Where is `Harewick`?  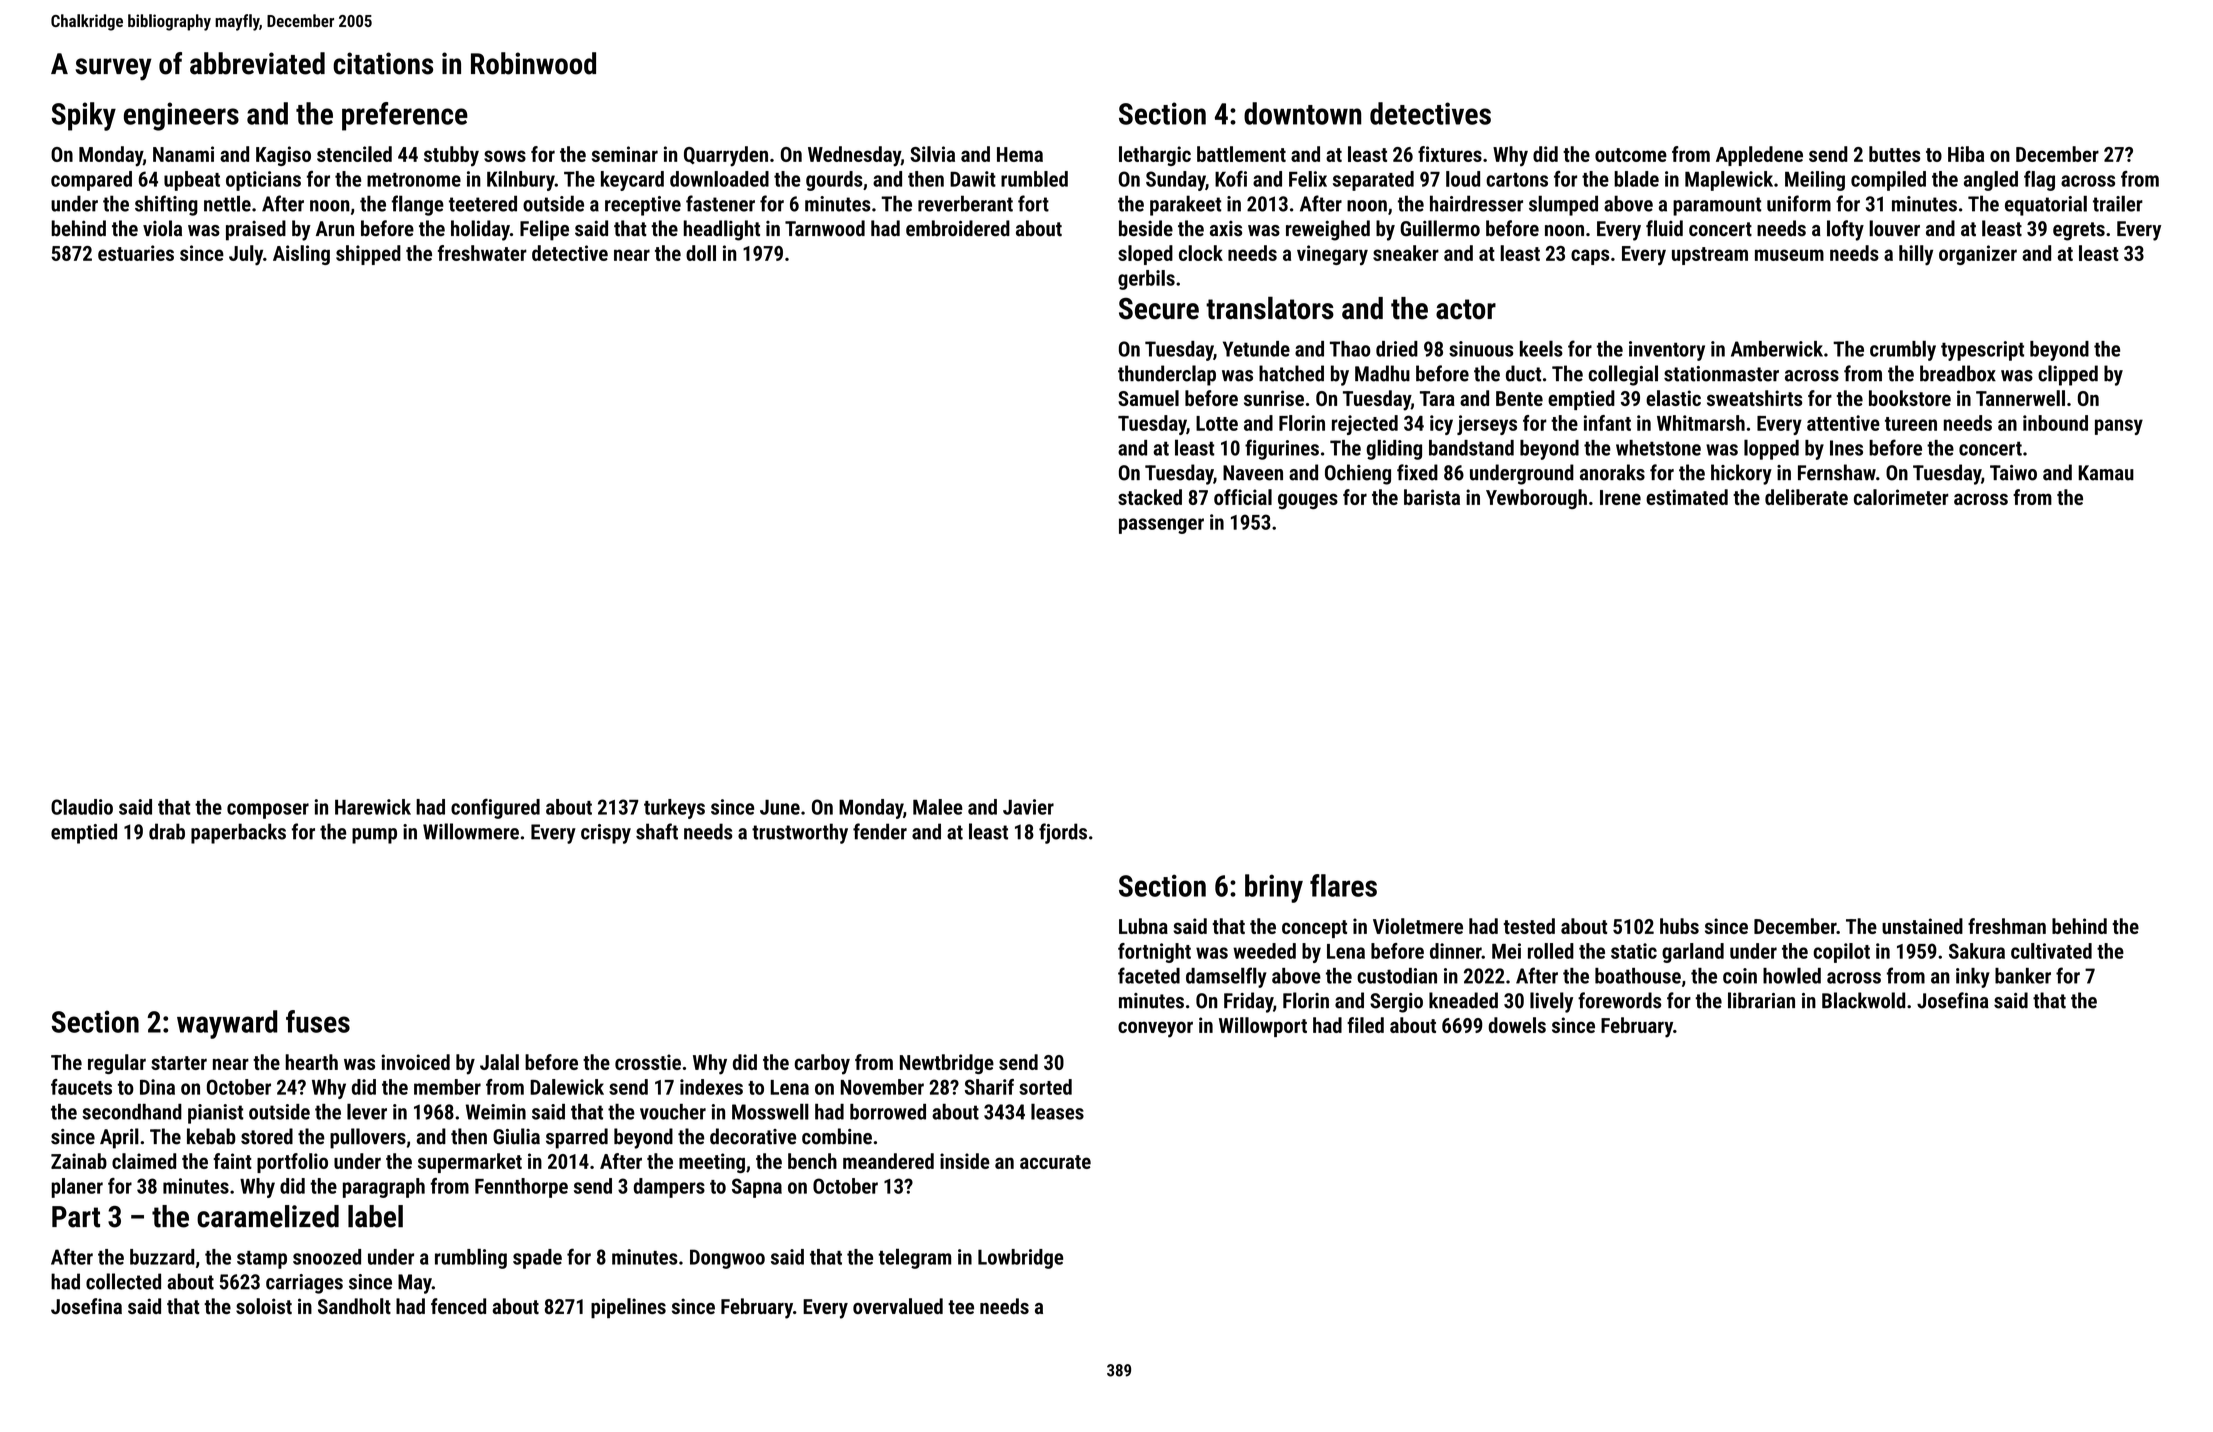
Harewick is located at coordinates (373, 807).
